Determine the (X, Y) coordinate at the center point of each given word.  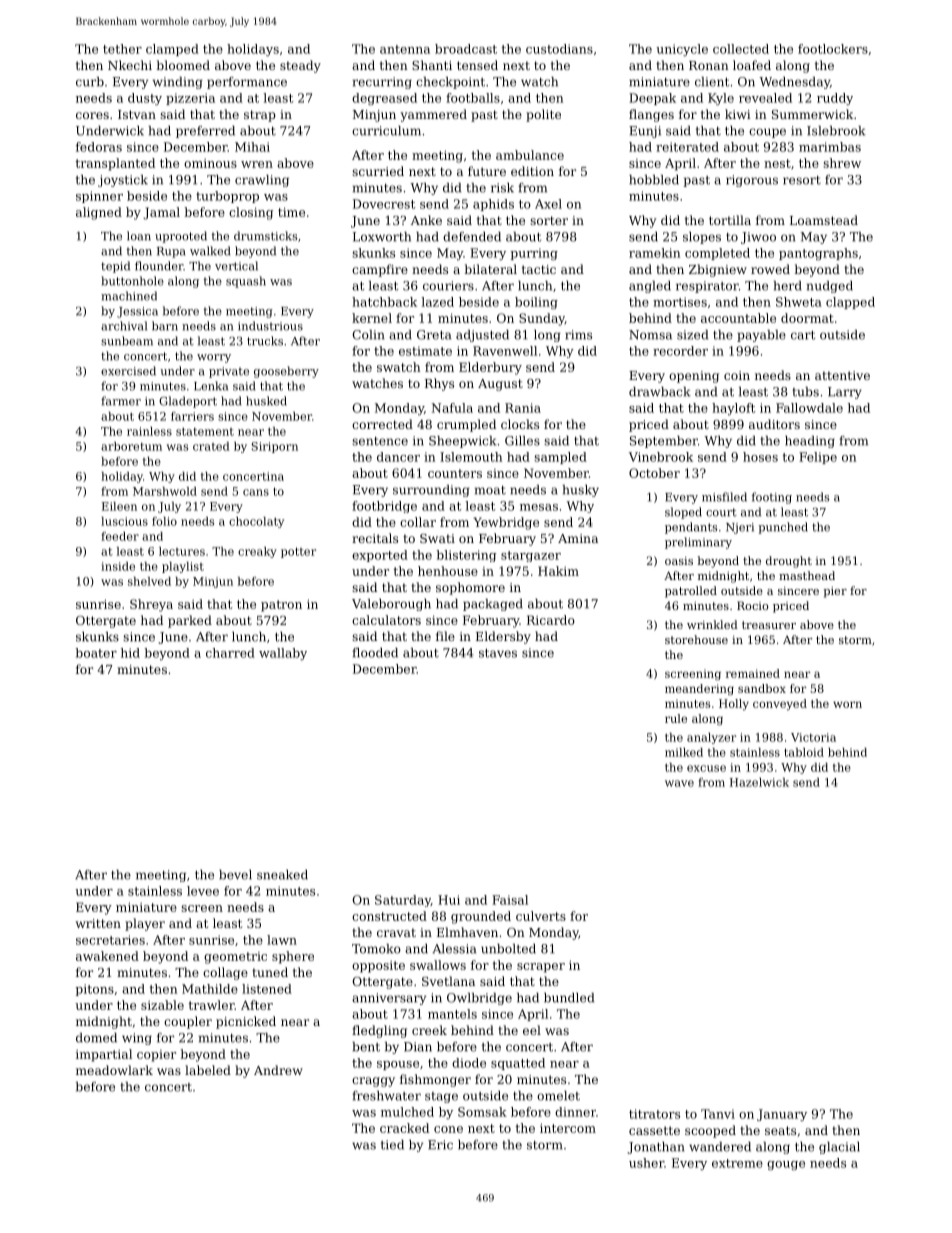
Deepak (652, 99)
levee (203, 891)
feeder (120, 536)
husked (266, 401)
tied (392, 1145)
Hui (449, 900)
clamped (172, 50)
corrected (382, 424)
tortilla (730, 220)
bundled (569, 998)
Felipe (818, 458)
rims (578, 335)
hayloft (734, 409)
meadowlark (114, 1070)
